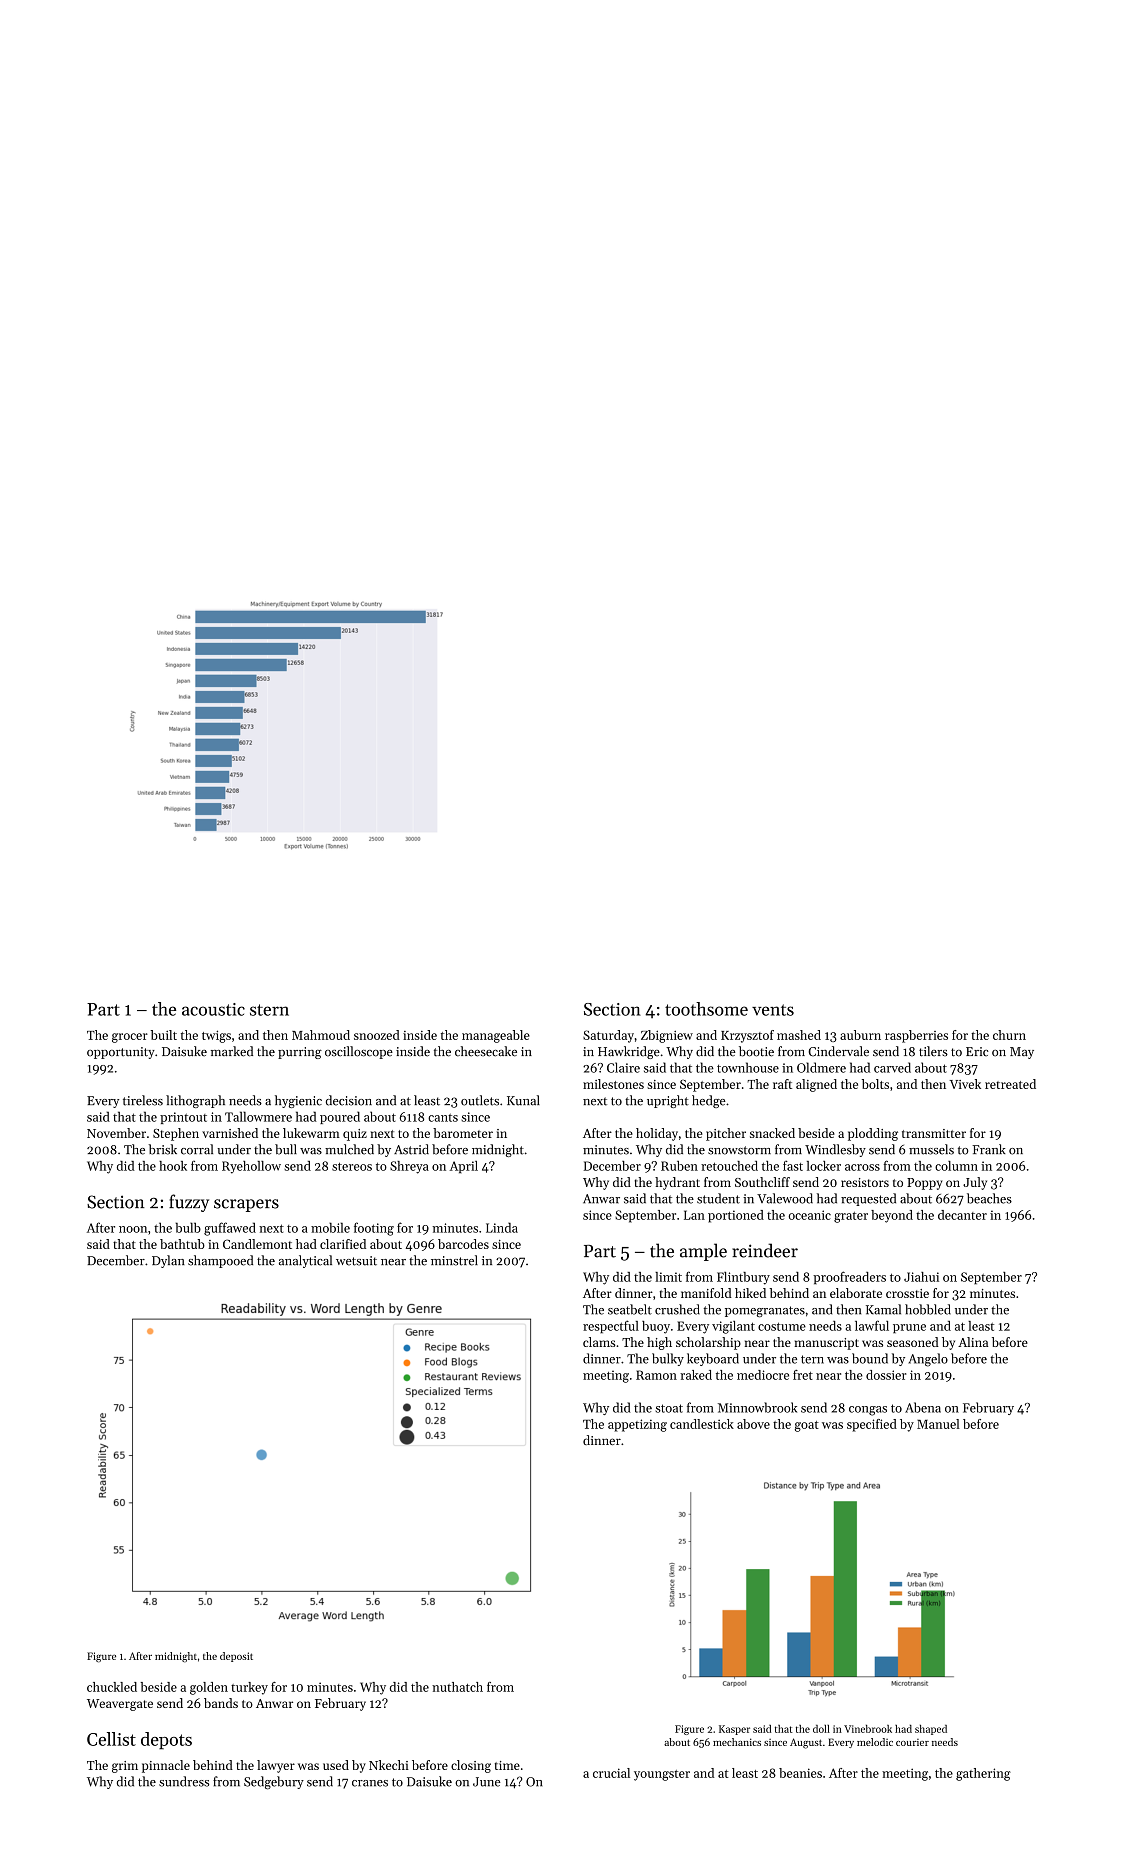 This page has height=1854, width=1126. I want to click on grocer, so click(130, 1038).
